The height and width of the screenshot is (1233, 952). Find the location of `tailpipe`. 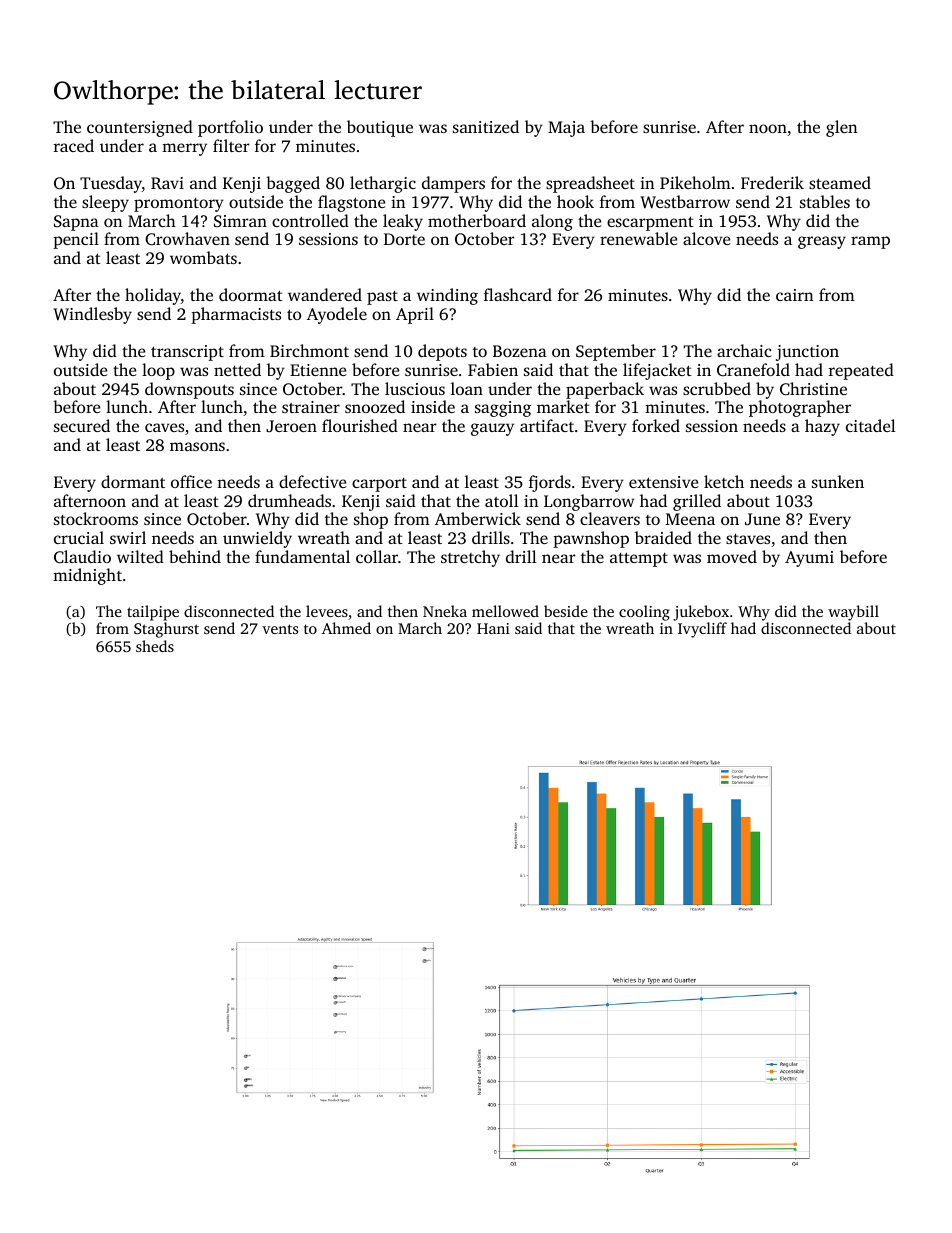

tailpipe is located at coordinates (153, 613).
